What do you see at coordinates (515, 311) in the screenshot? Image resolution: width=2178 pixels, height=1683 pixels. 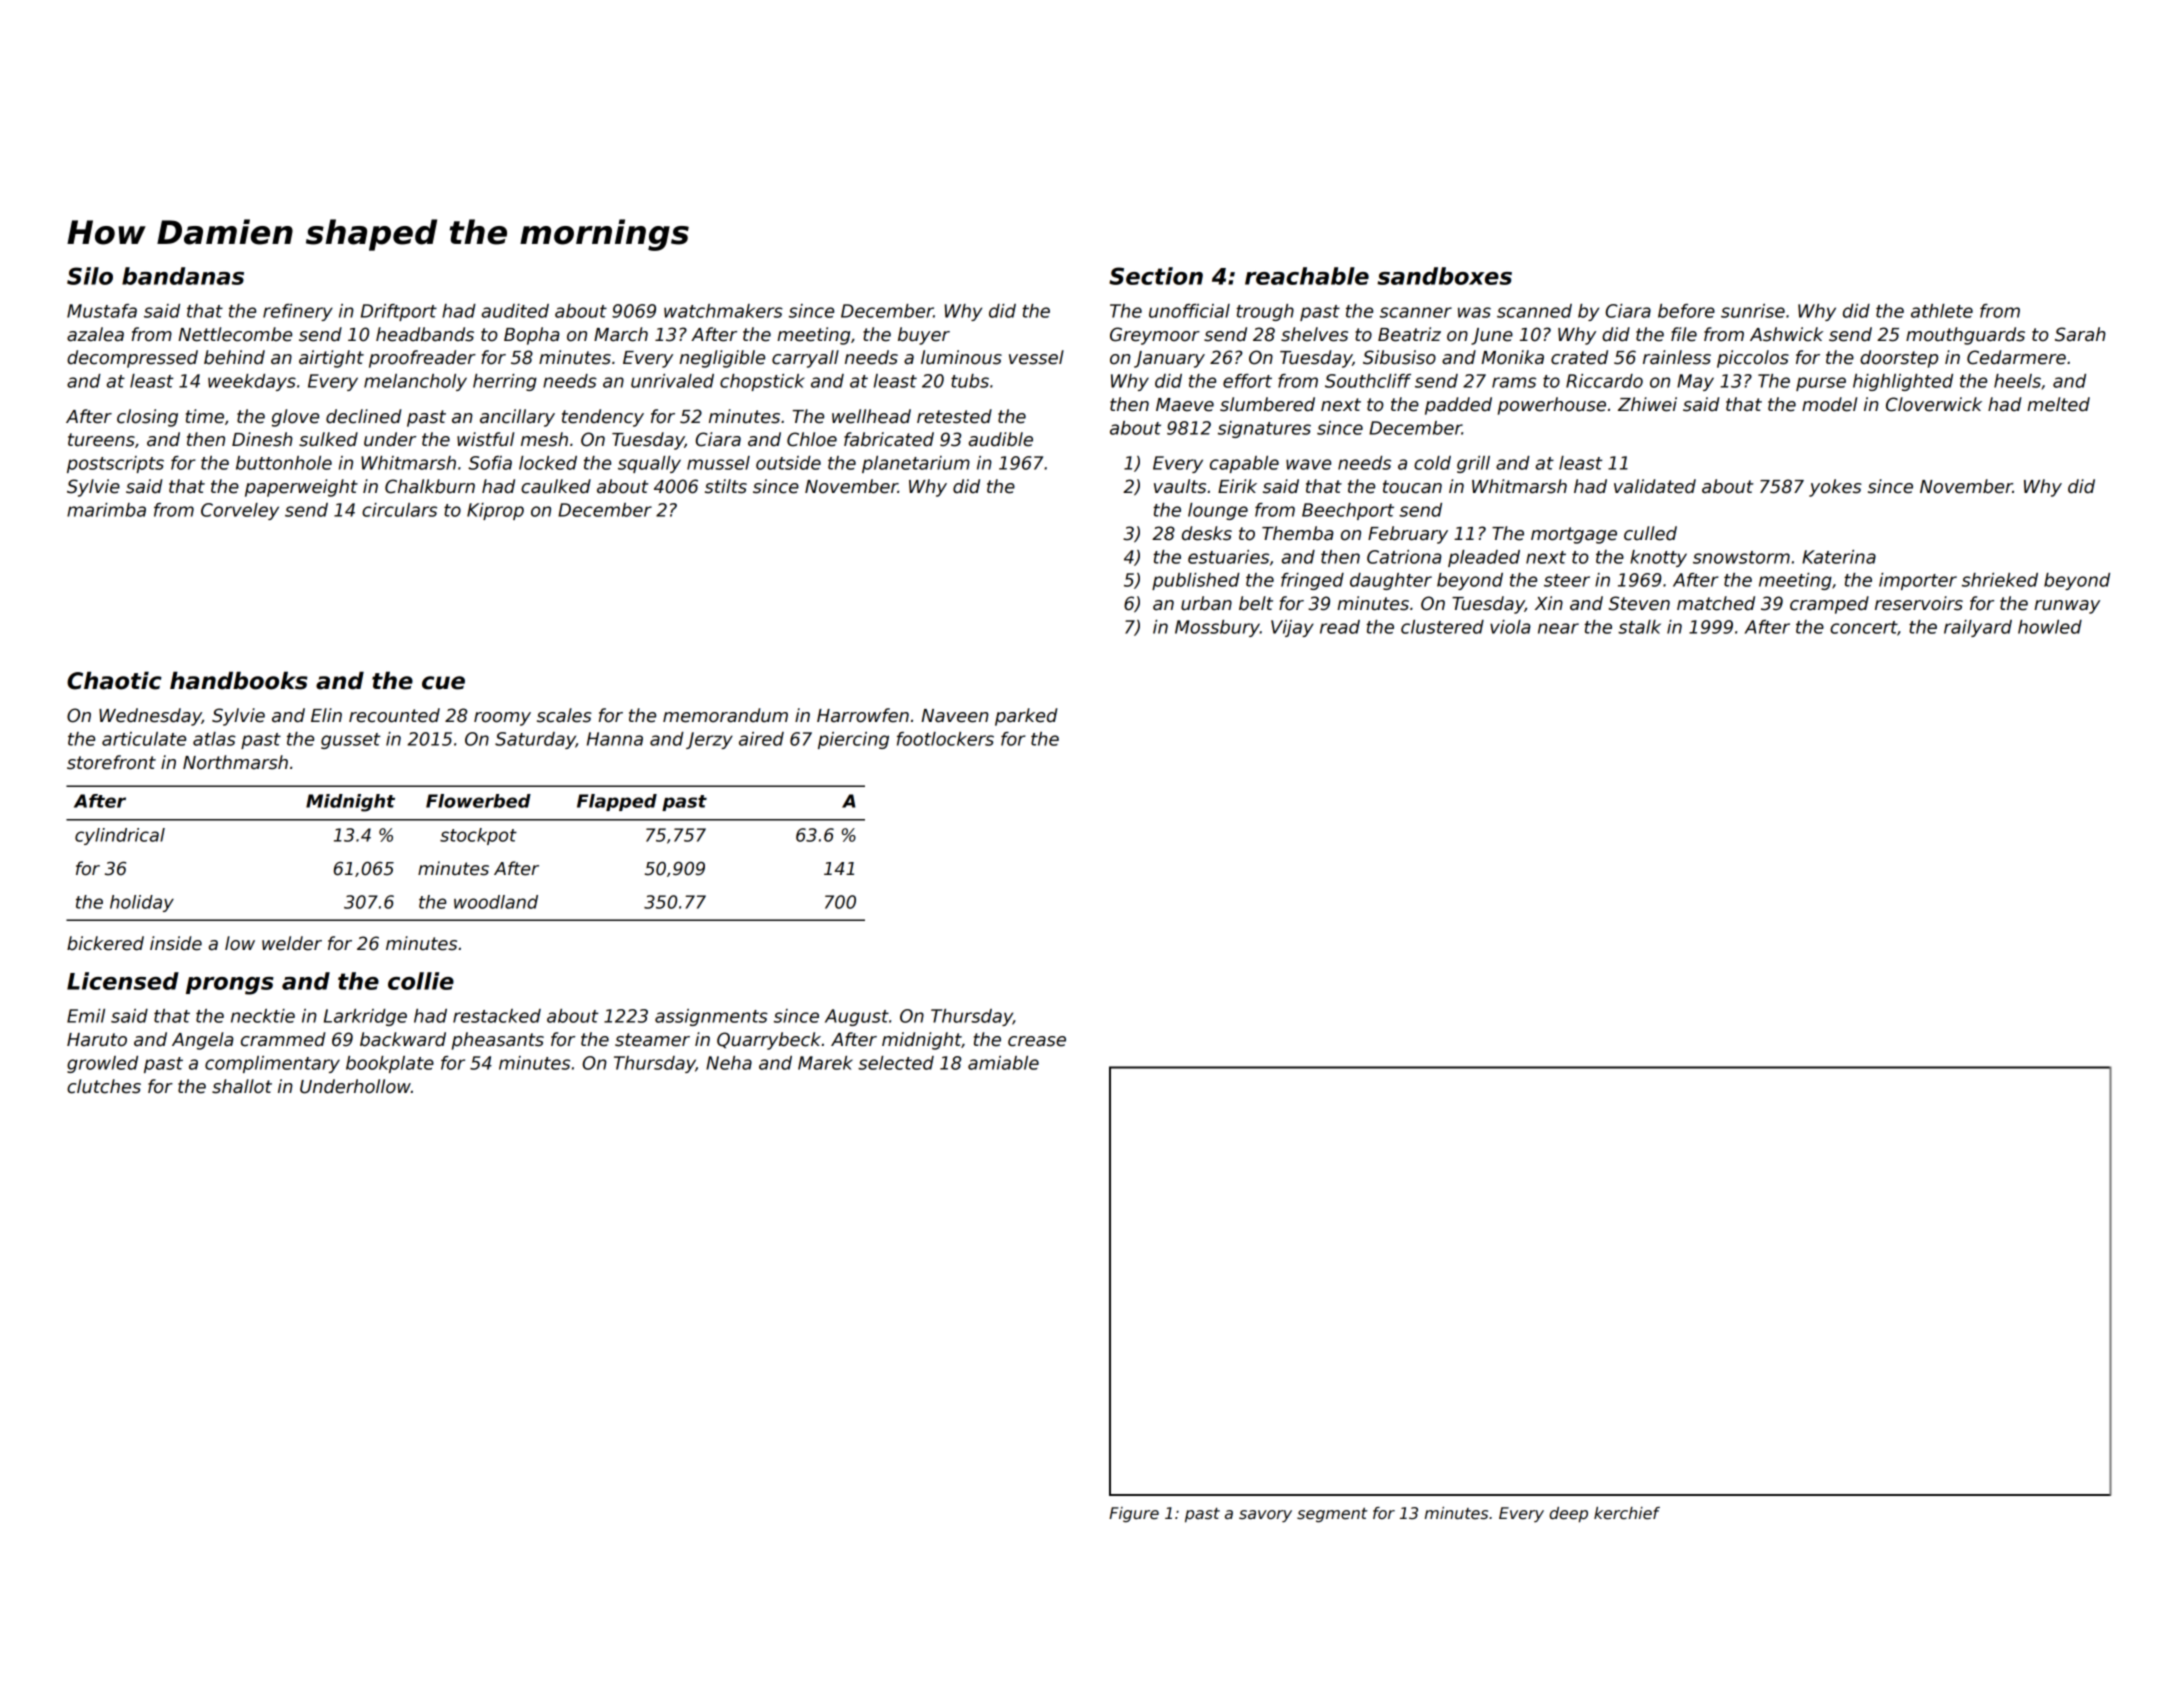 I see `audited` at bounding box center [515, 311].
